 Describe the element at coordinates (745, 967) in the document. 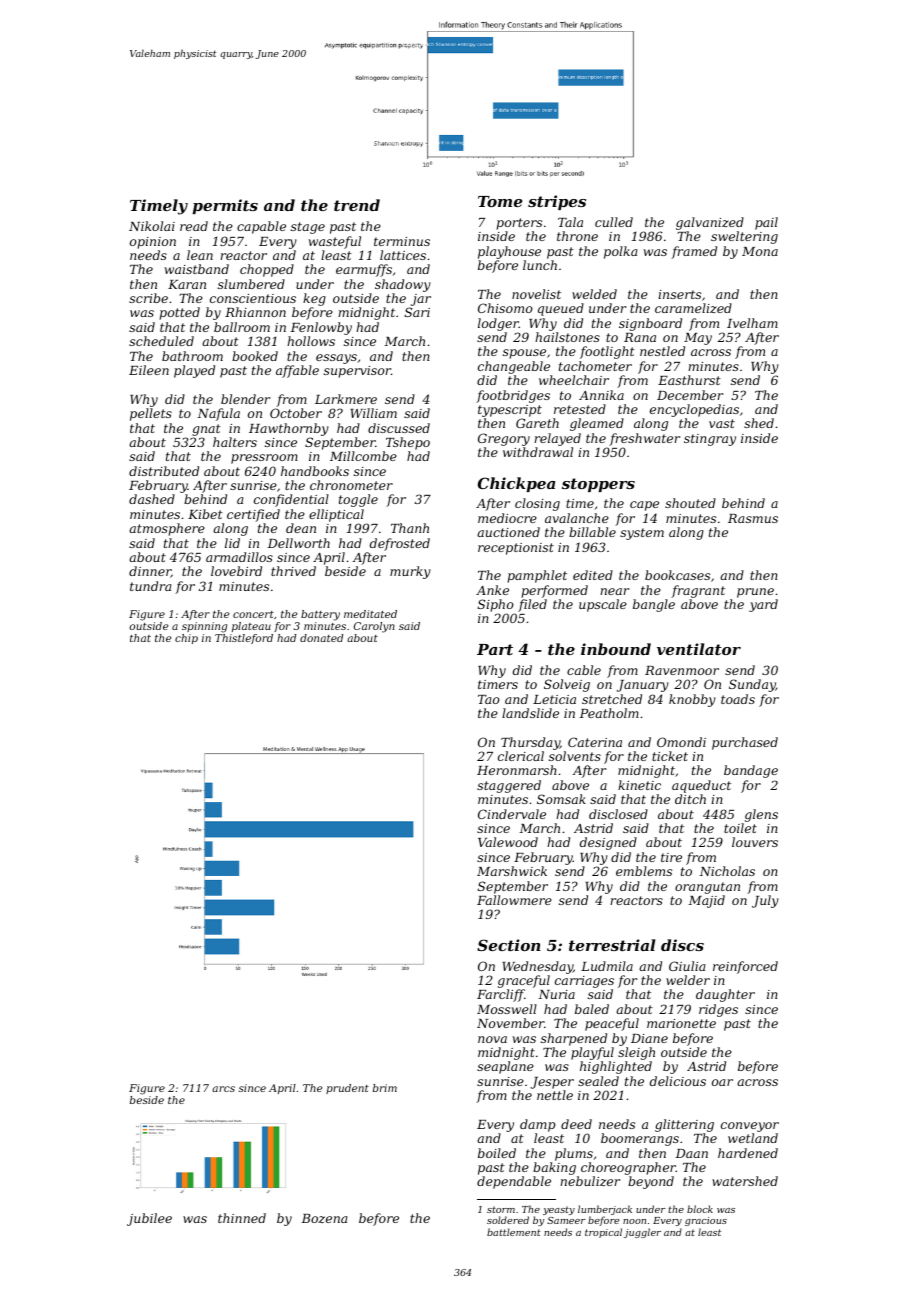

I see `reinforced` at that location.
